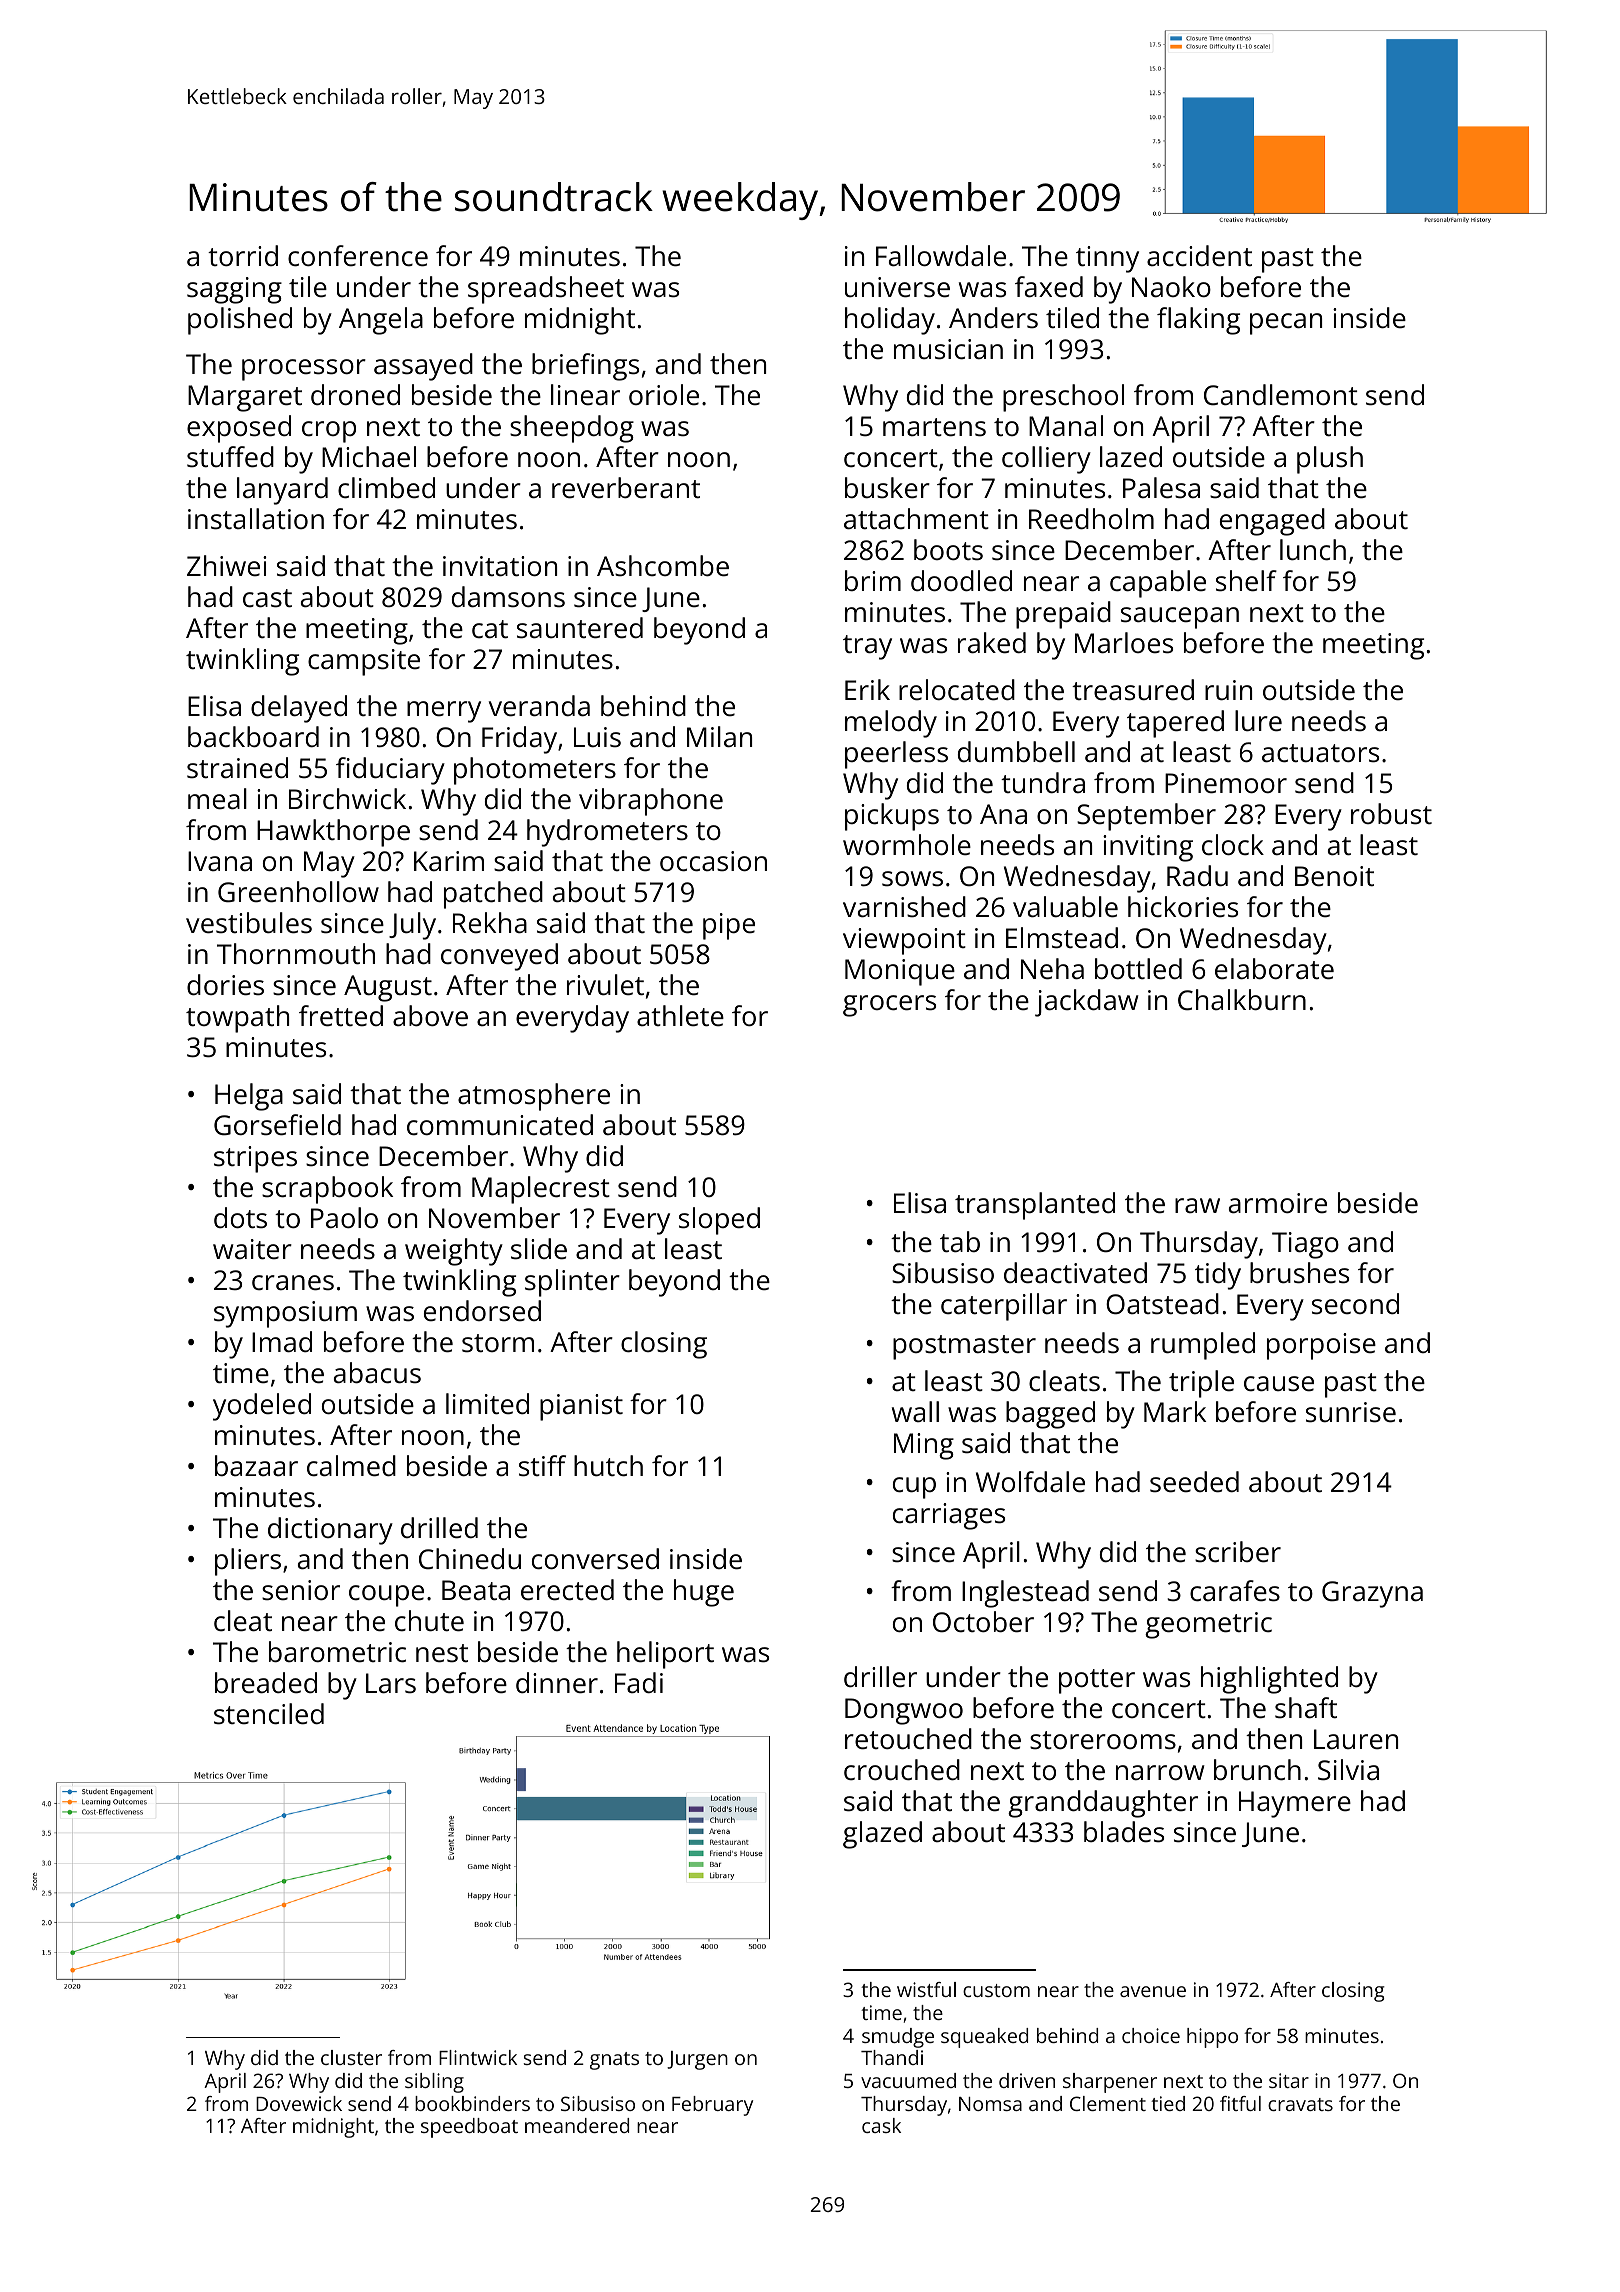 Image resolution: width=1620 pixels, height=2292 pixels. Describe the element at coordinates (904, 907) in the screenshot. I see `varnished` at that location.
